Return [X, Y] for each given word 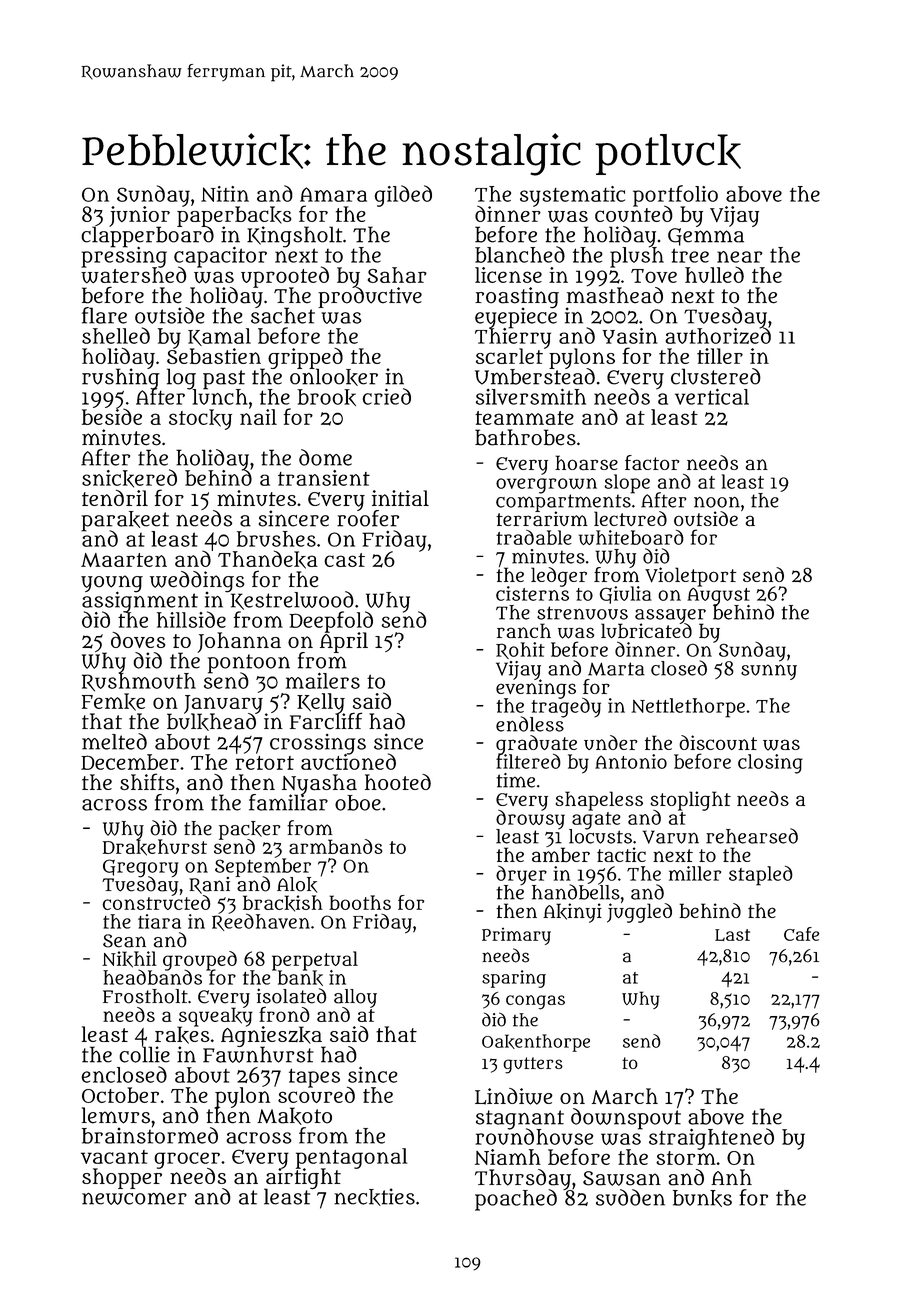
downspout [626, 1119]
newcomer [134, 1199]
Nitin [225, 194]
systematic [572, 196]
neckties [374, 1197]
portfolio [675, 195]
